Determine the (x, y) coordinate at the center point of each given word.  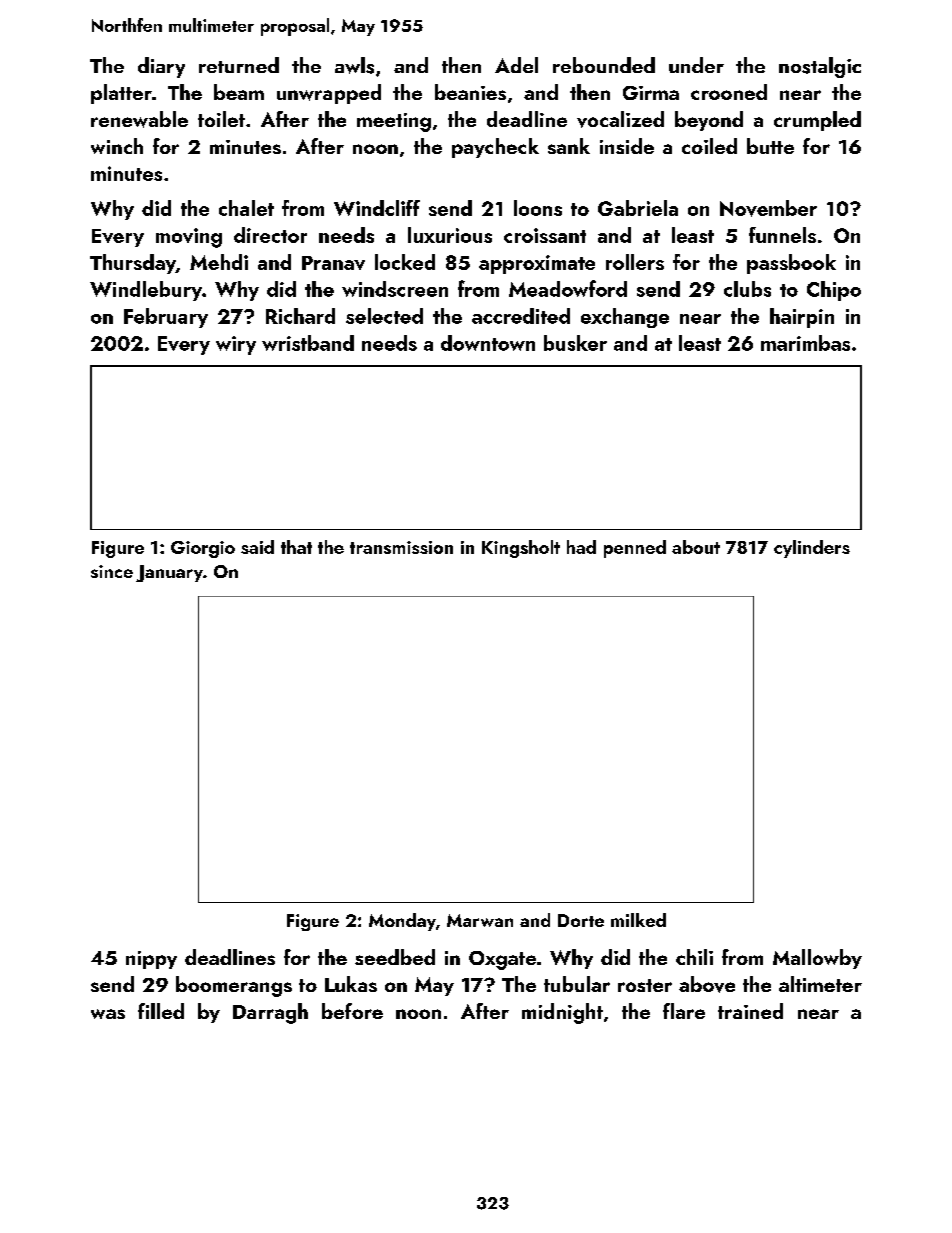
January (169, 573)
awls (354, 65)
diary (161, 67)
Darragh (270, 1013)
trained (750, 1011)
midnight (562, 1013)
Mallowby (817, 959)
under (696, 65)
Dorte (581, 920)
